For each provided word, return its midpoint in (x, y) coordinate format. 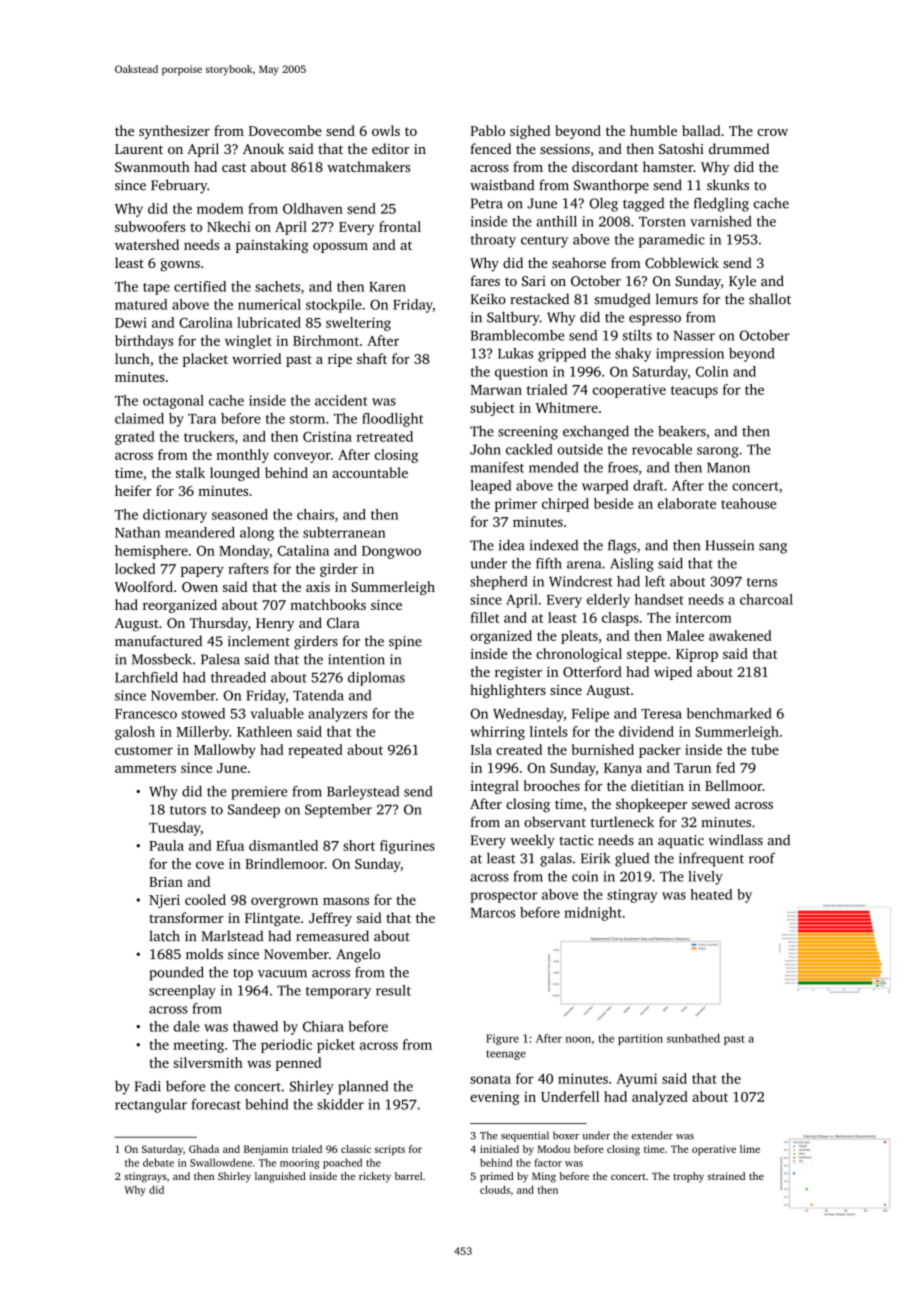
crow (772, 132)
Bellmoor (733, 785)
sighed (530, 132)
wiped (673, 673)
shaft (372, 358)
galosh (135, 733)
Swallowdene (221, 1162)
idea (511, 545)
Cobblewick (682, 262)
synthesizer (174, 132)
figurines (407, 847)
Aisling (632, 565)
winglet (248, 342)
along (257, 534)
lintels (549, 731)
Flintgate (272, 919)
